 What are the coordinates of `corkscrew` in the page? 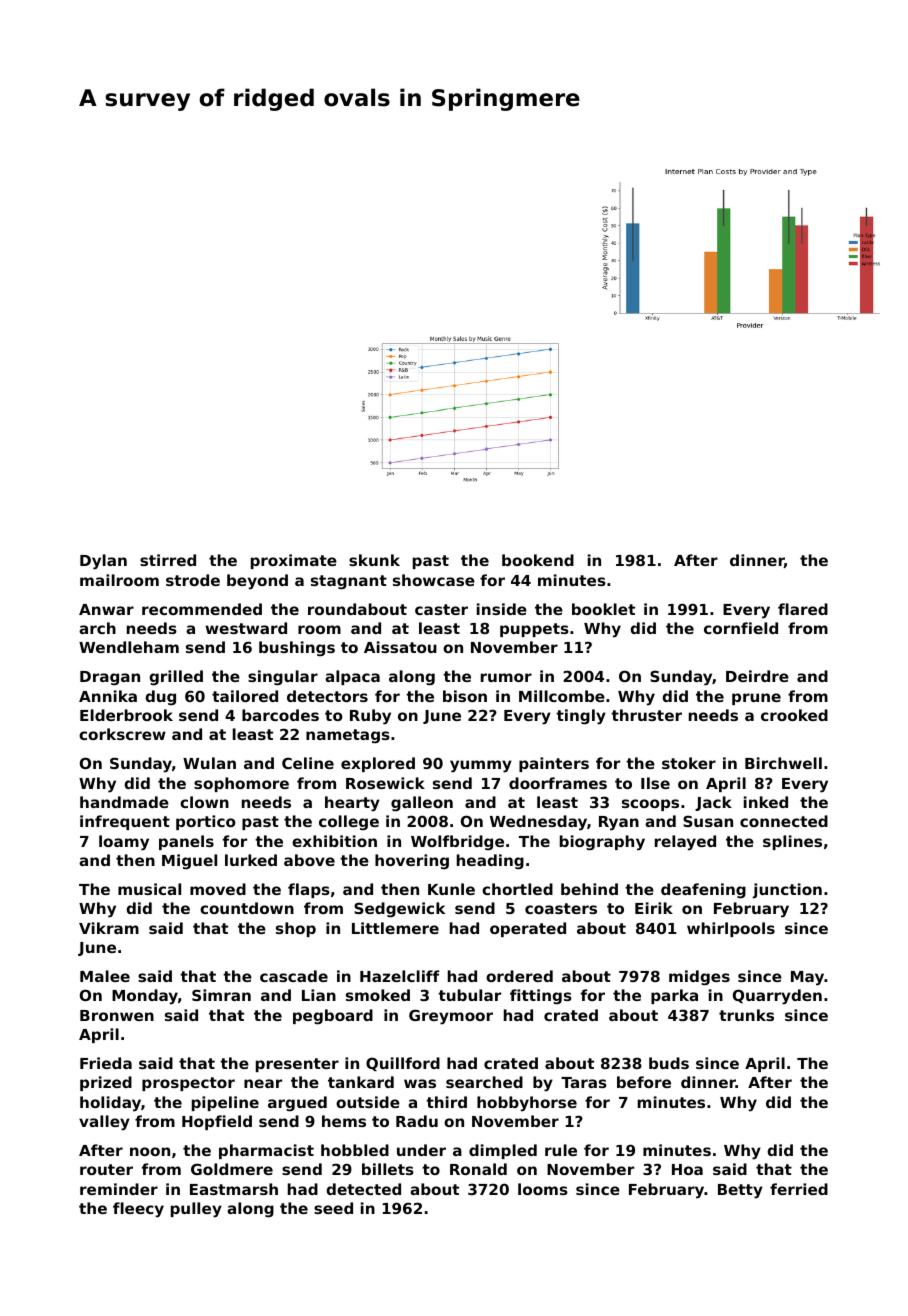 It's located at (122, 734).
